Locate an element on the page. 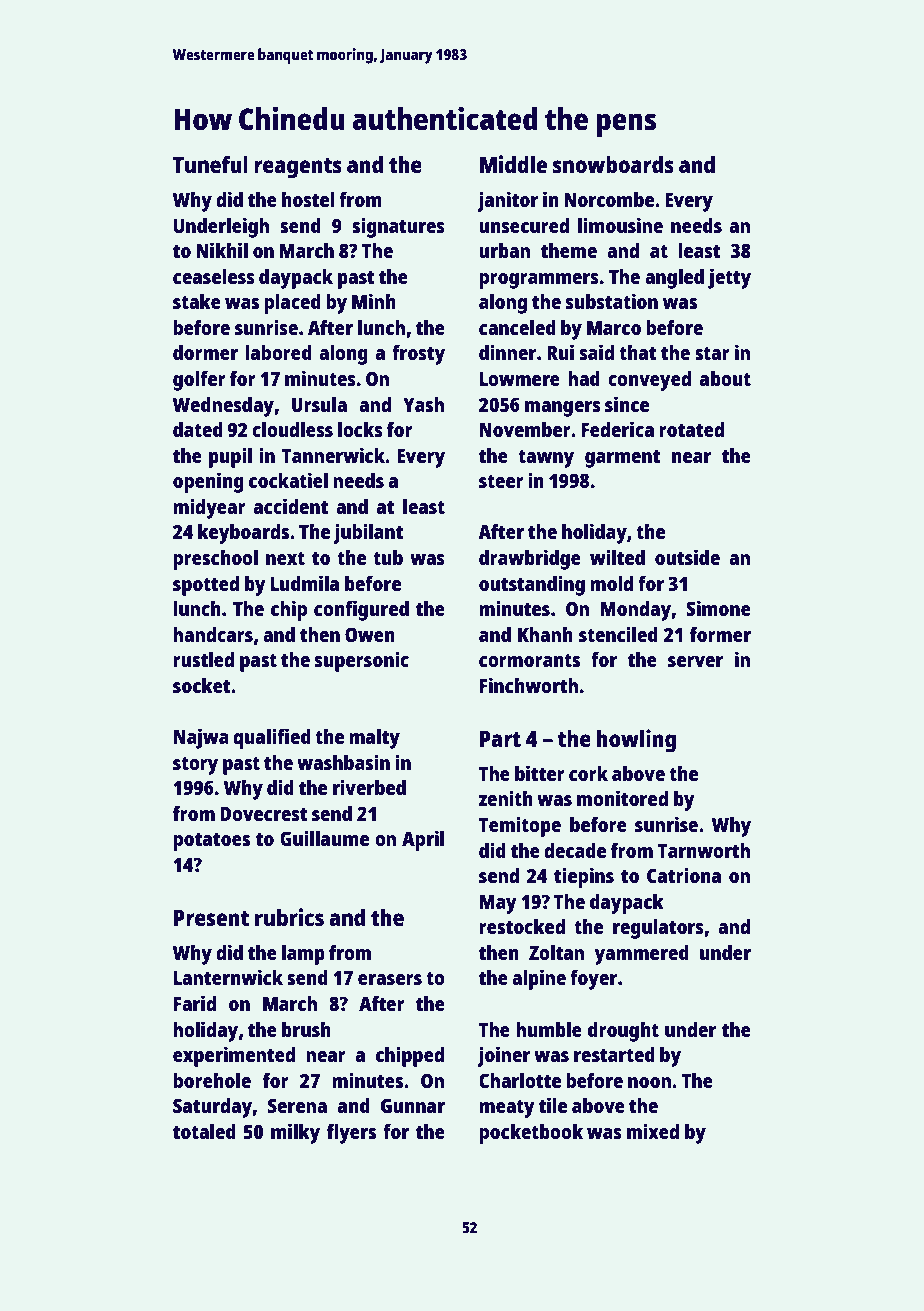  Middle is located at coordinates (513, 164).
